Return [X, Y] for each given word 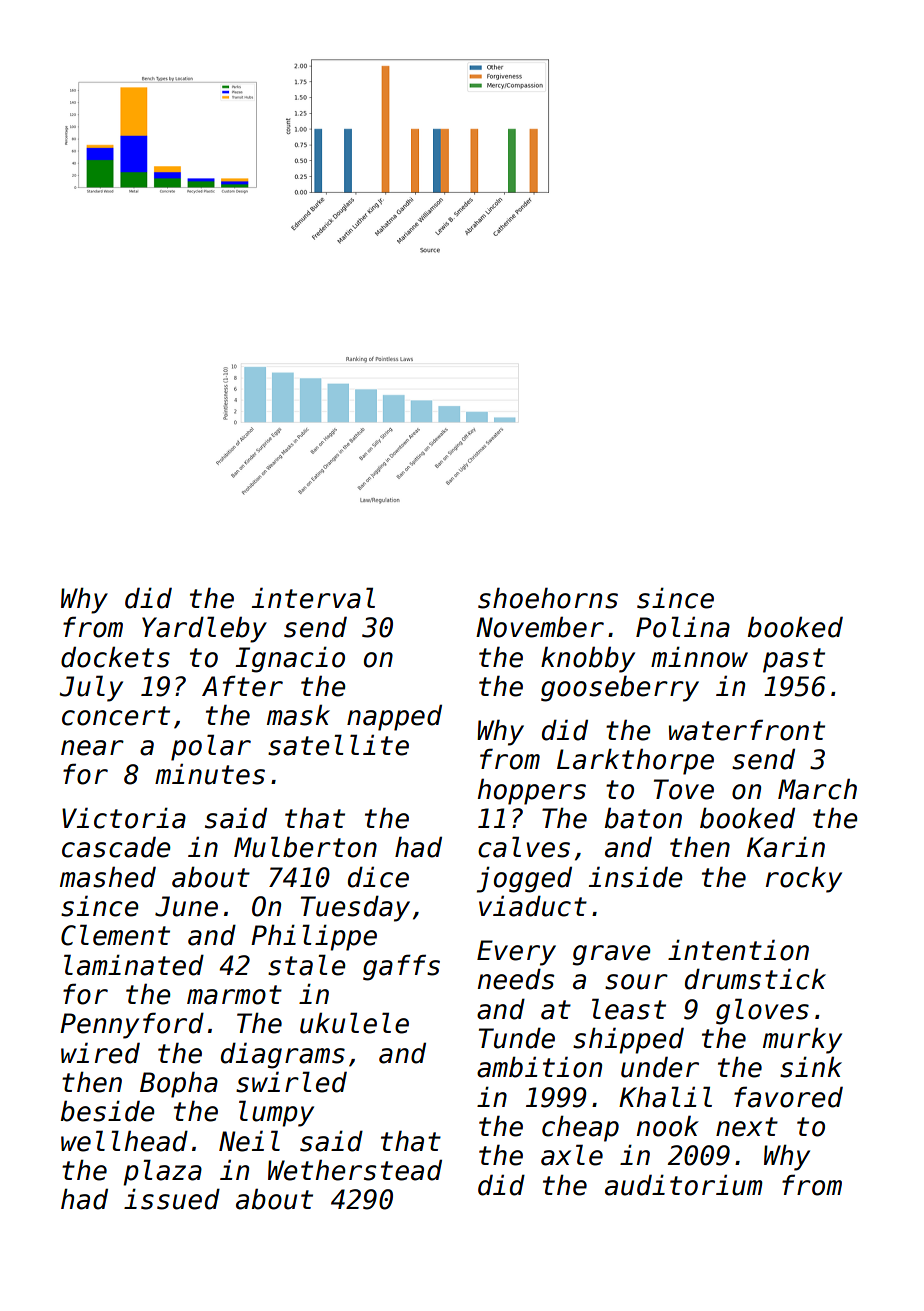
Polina [683, 627]
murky [802, 1040]
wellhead [124, 1141]
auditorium [684, 1185]
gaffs [401, 967]
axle [572, 1155]
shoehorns [548, 598]
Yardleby [204, 629]
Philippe [314, 937]
